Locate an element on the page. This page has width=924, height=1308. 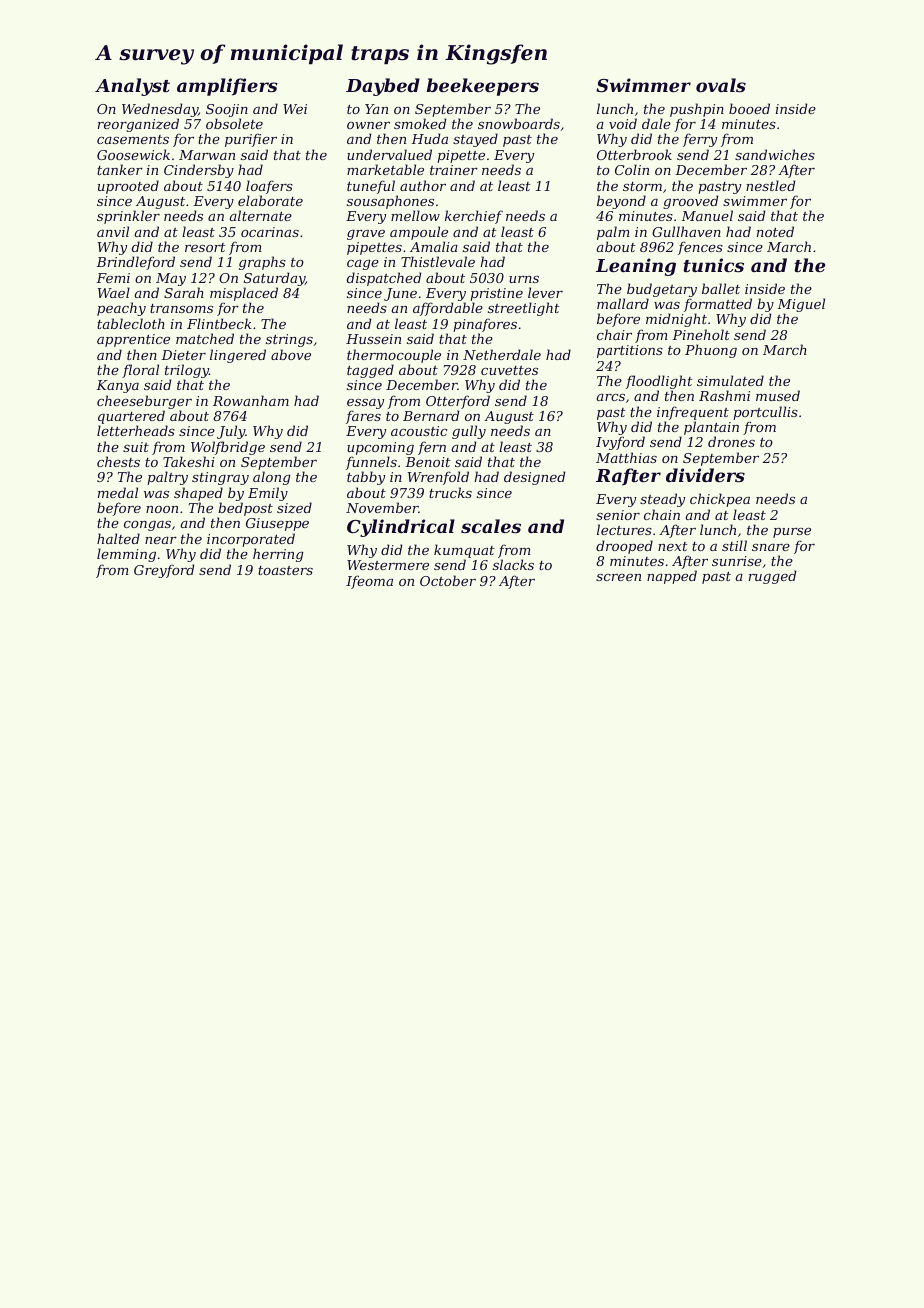
amplifiers is located at coordinates (227, 87).
